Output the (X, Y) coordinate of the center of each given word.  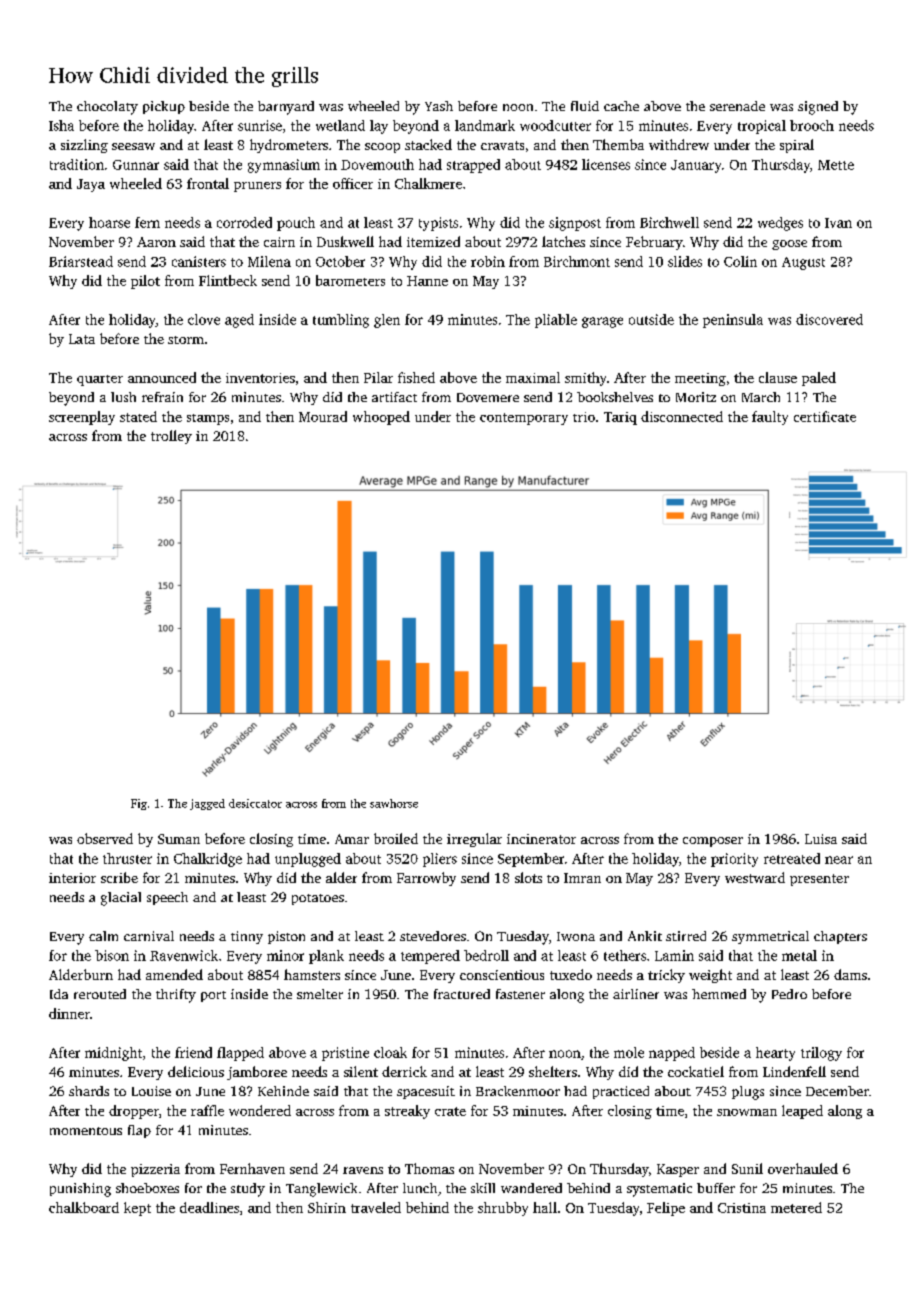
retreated (792, 858)
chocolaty (107, 108)
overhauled (803, 1168)
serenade (737, 106)
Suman (179, 839)
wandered (531, 1188)
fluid (585, 106)
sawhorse (394, 803)
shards (89, 1091)
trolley (171, 437)
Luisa (821, 839)
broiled (396, 838)
